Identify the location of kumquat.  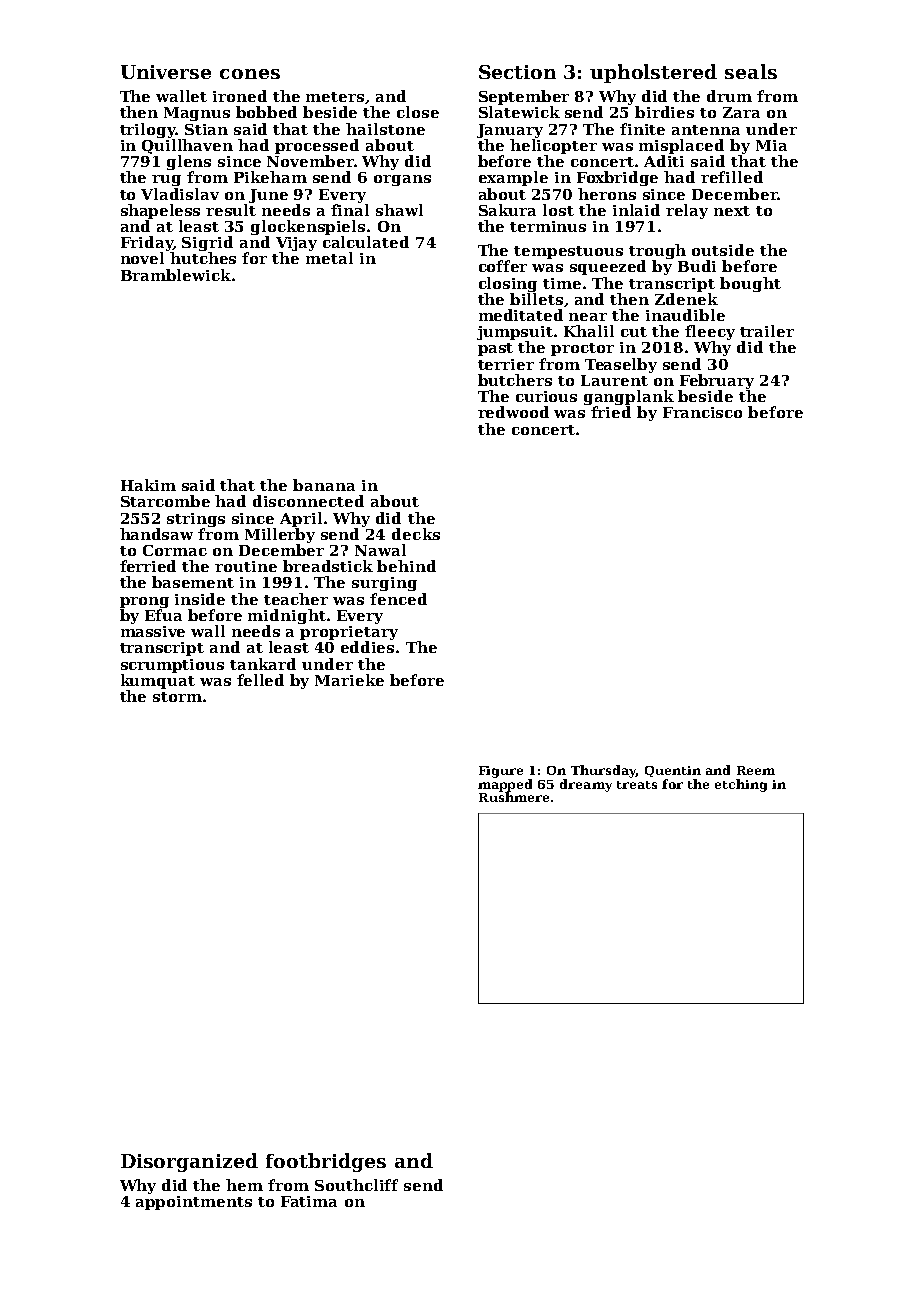
(158, 681).
